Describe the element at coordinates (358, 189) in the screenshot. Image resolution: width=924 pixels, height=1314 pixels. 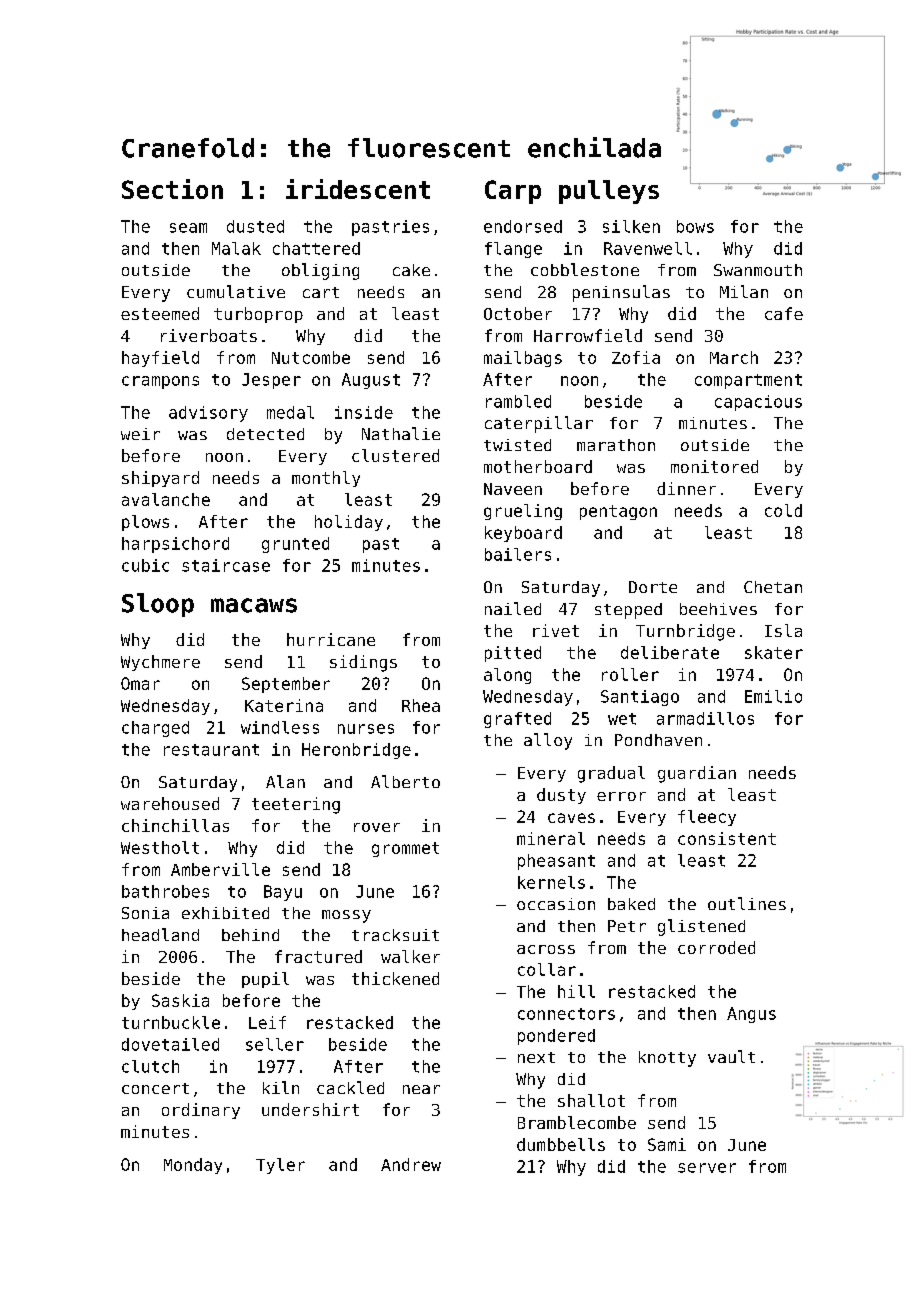
I see `iridescent` at that location.
